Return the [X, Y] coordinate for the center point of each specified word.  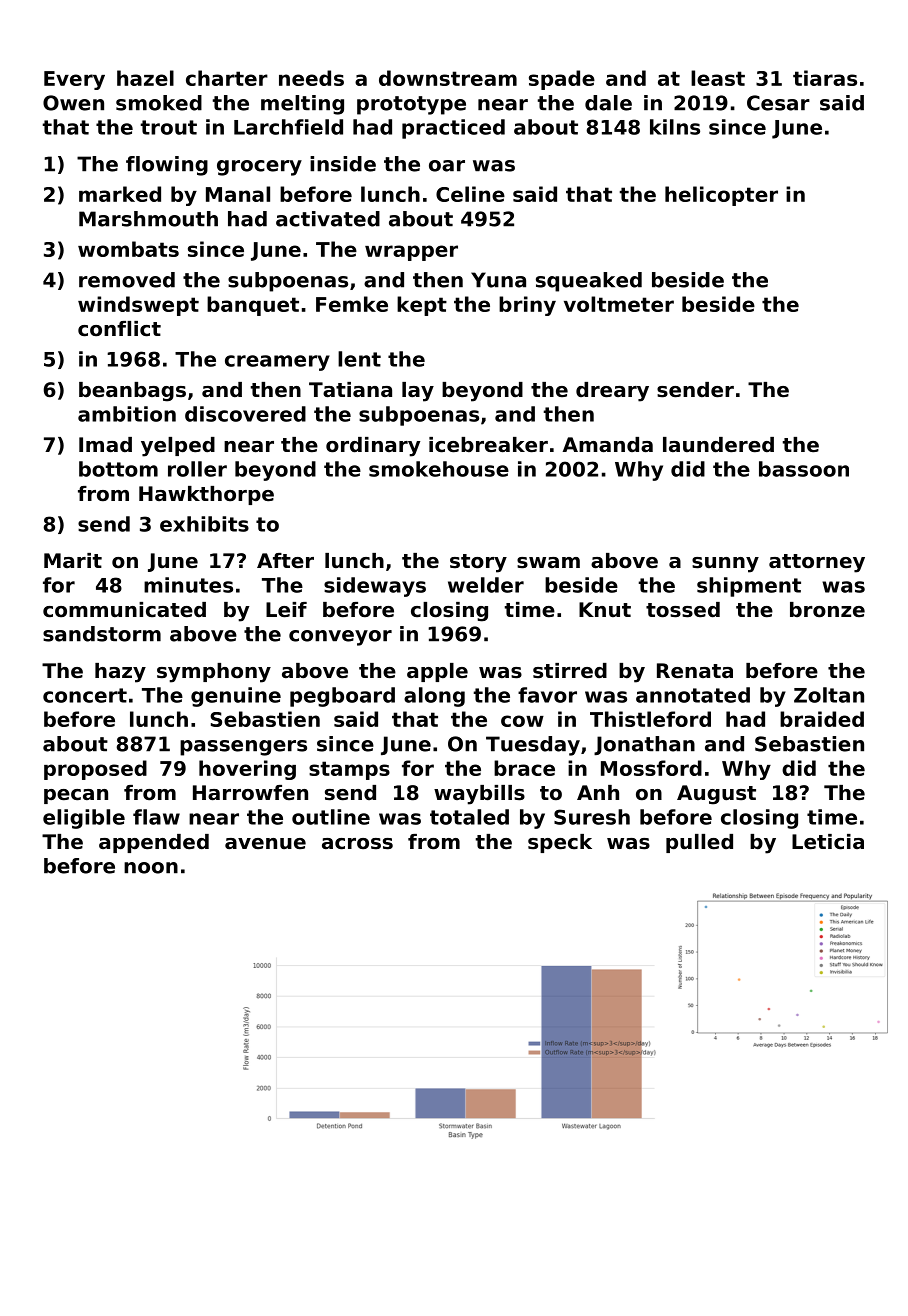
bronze [827, 610]
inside [343, 164]
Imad [105, 445]
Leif [286, 610]
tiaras [825, 78]
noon [151, 868]
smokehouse [439, 469]
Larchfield [288, 127]
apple [437, 672]
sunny [725, 565]
